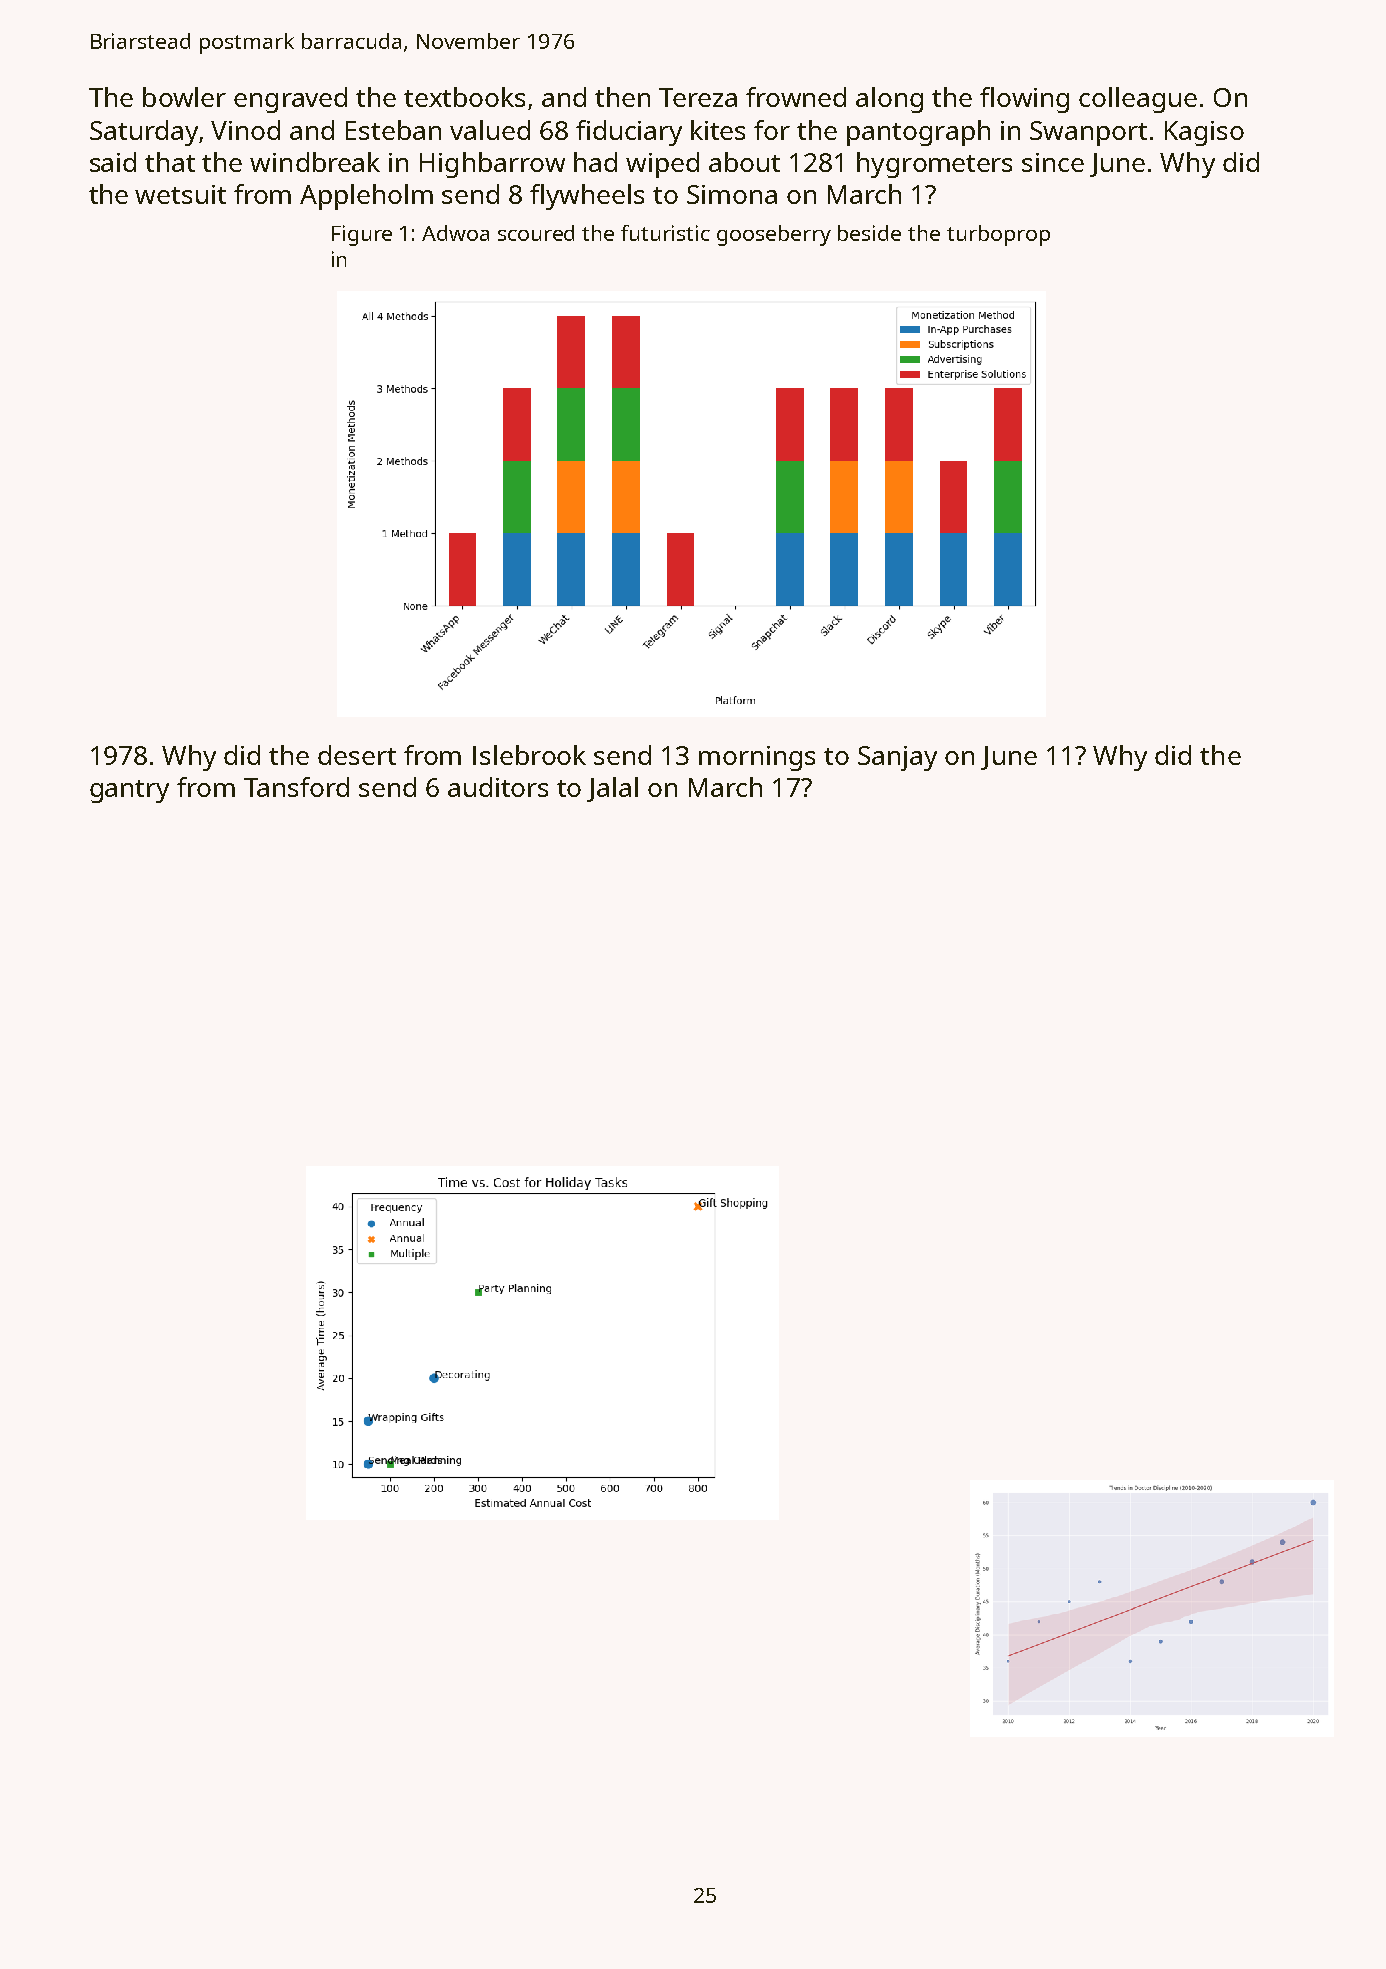 The width and height of the document is (1386, 1969). I want to click on fiduciary, so click(629, 133).
